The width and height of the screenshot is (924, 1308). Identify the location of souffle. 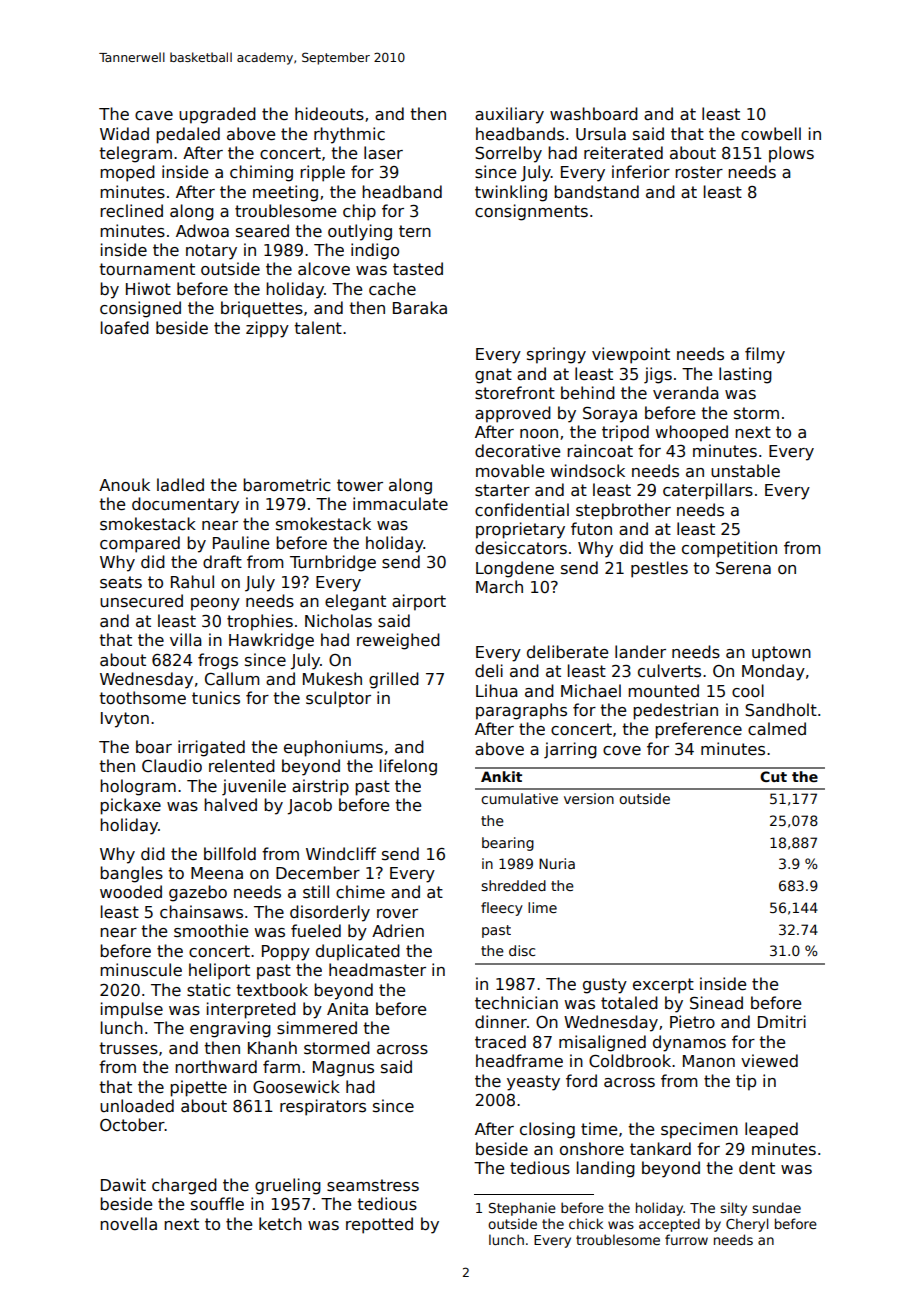
(217, 1203).
